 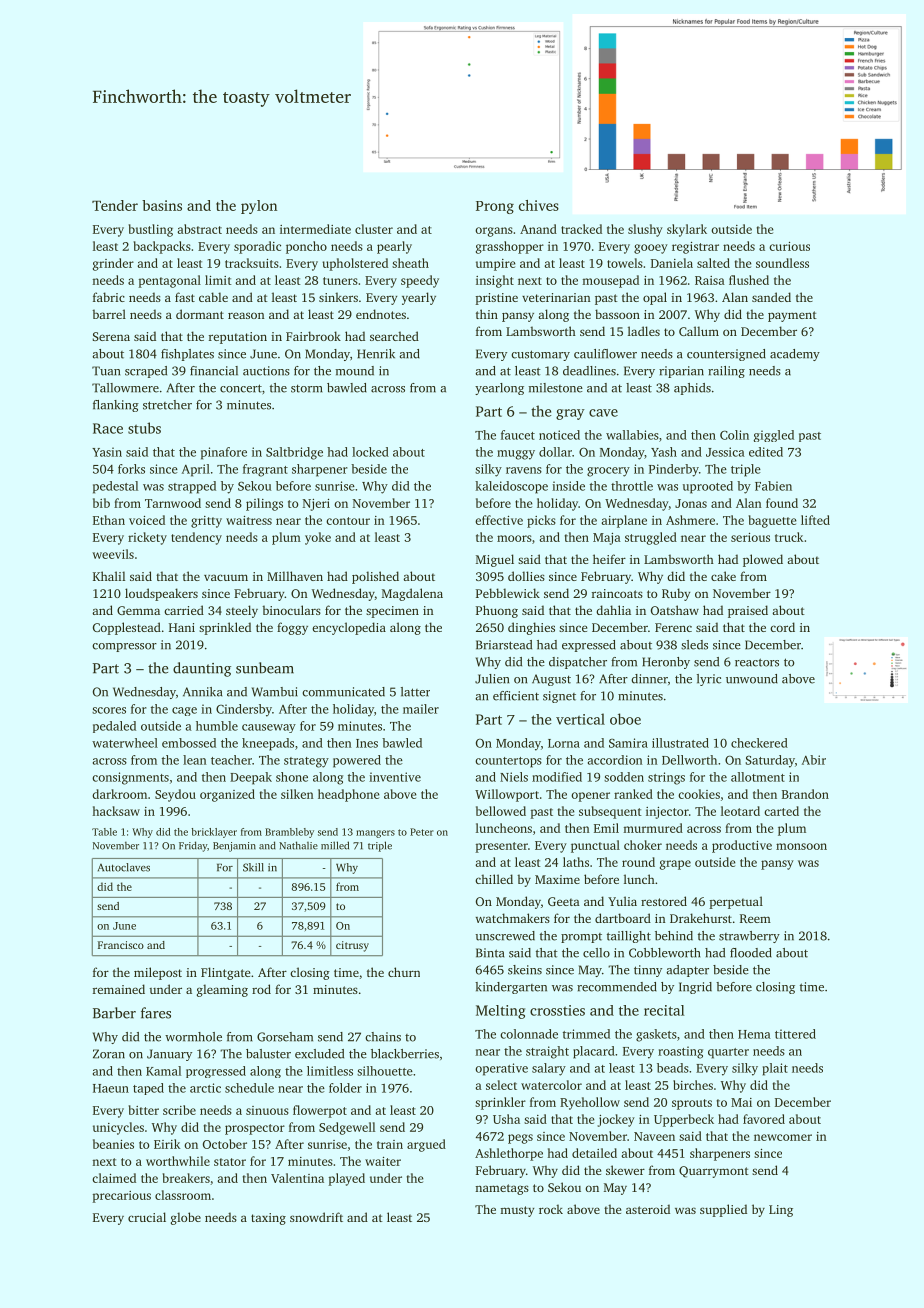 I want to click on pylon, so click(x=259, y=207).
